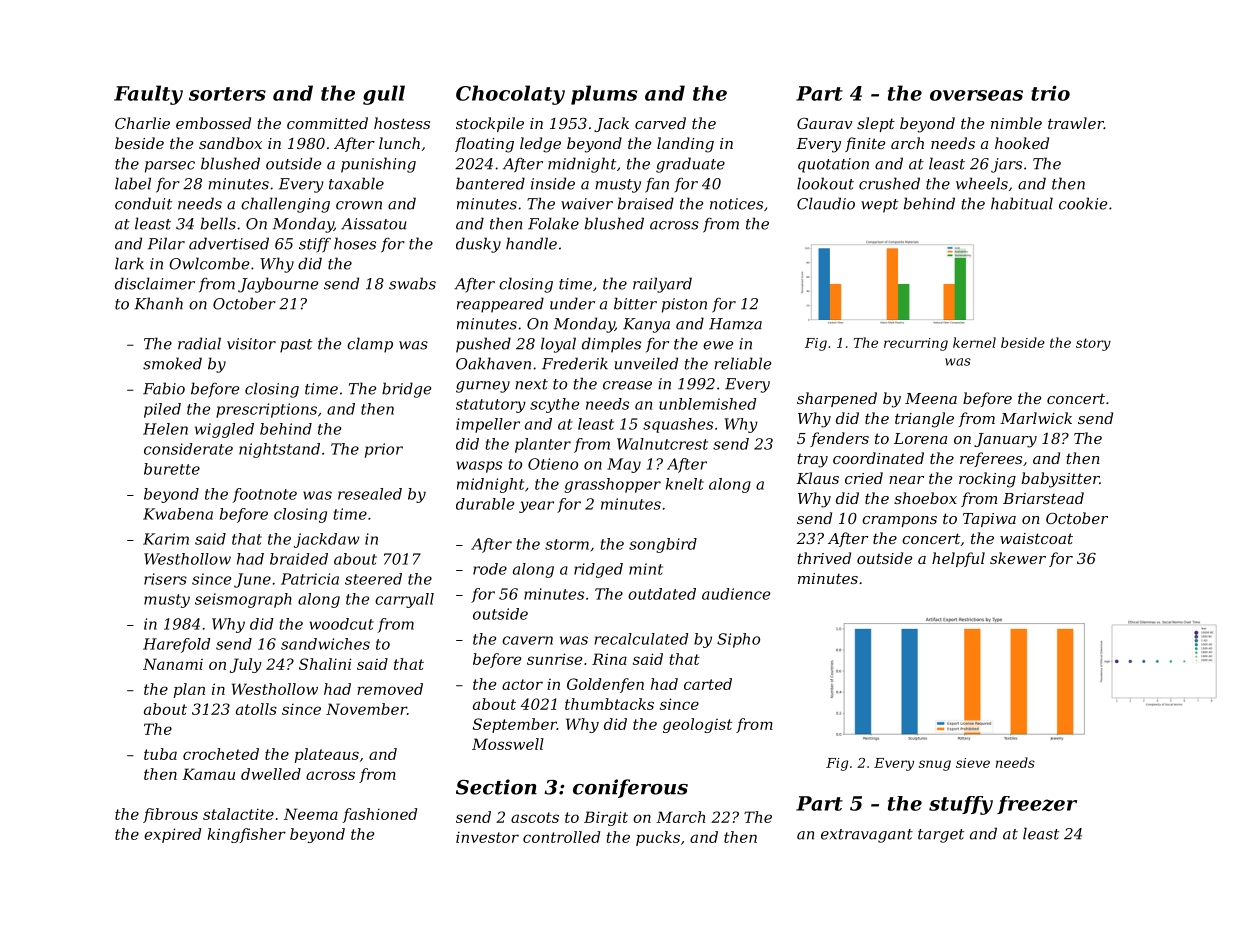 The image size is (1233, 952). What do you see at coordinates (1083, 203) in the page?
I see `cookie` at bounding box center [1083, 203].
